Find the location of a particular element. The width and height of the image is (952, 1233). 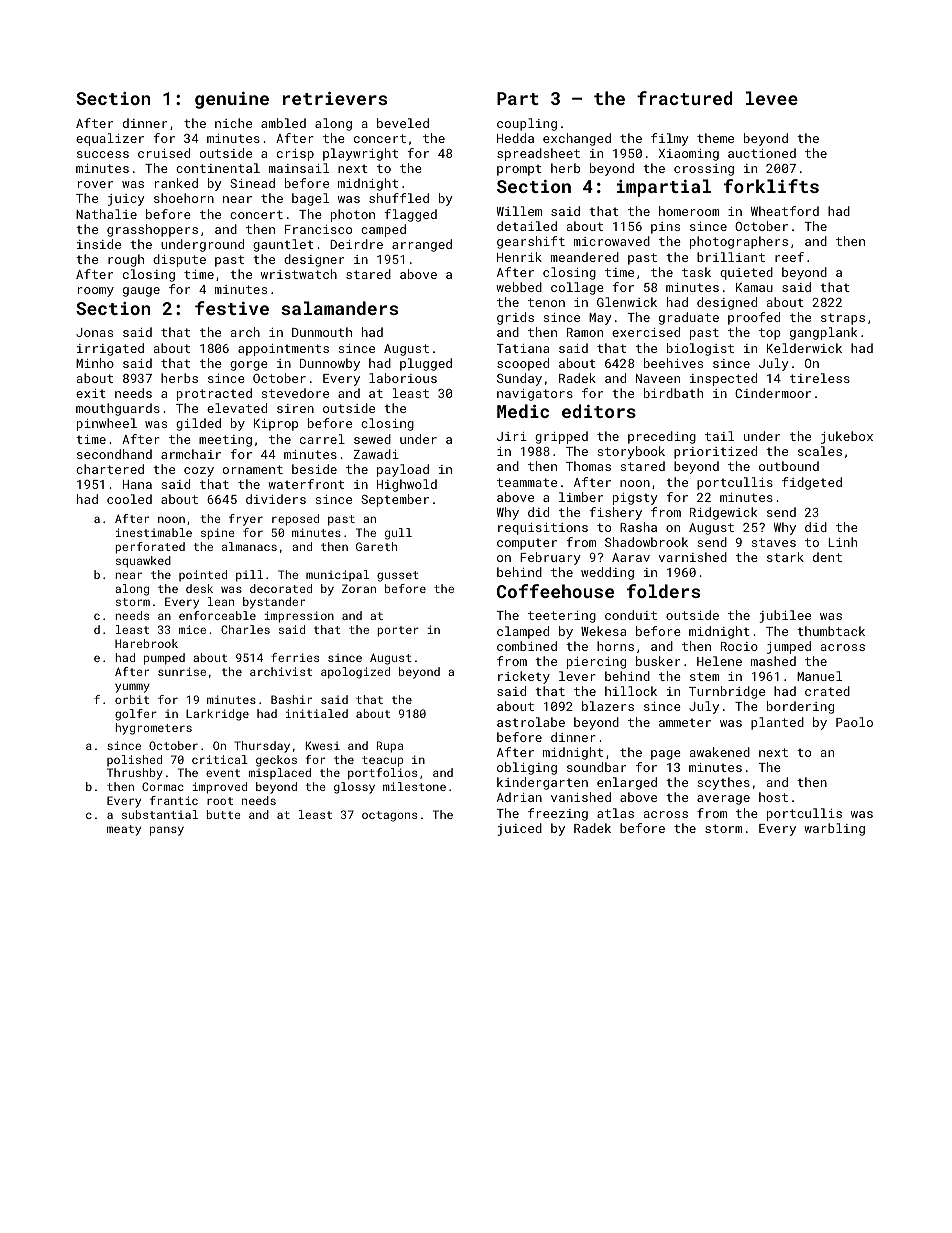

dividers is located at coordinates (276, 499).
